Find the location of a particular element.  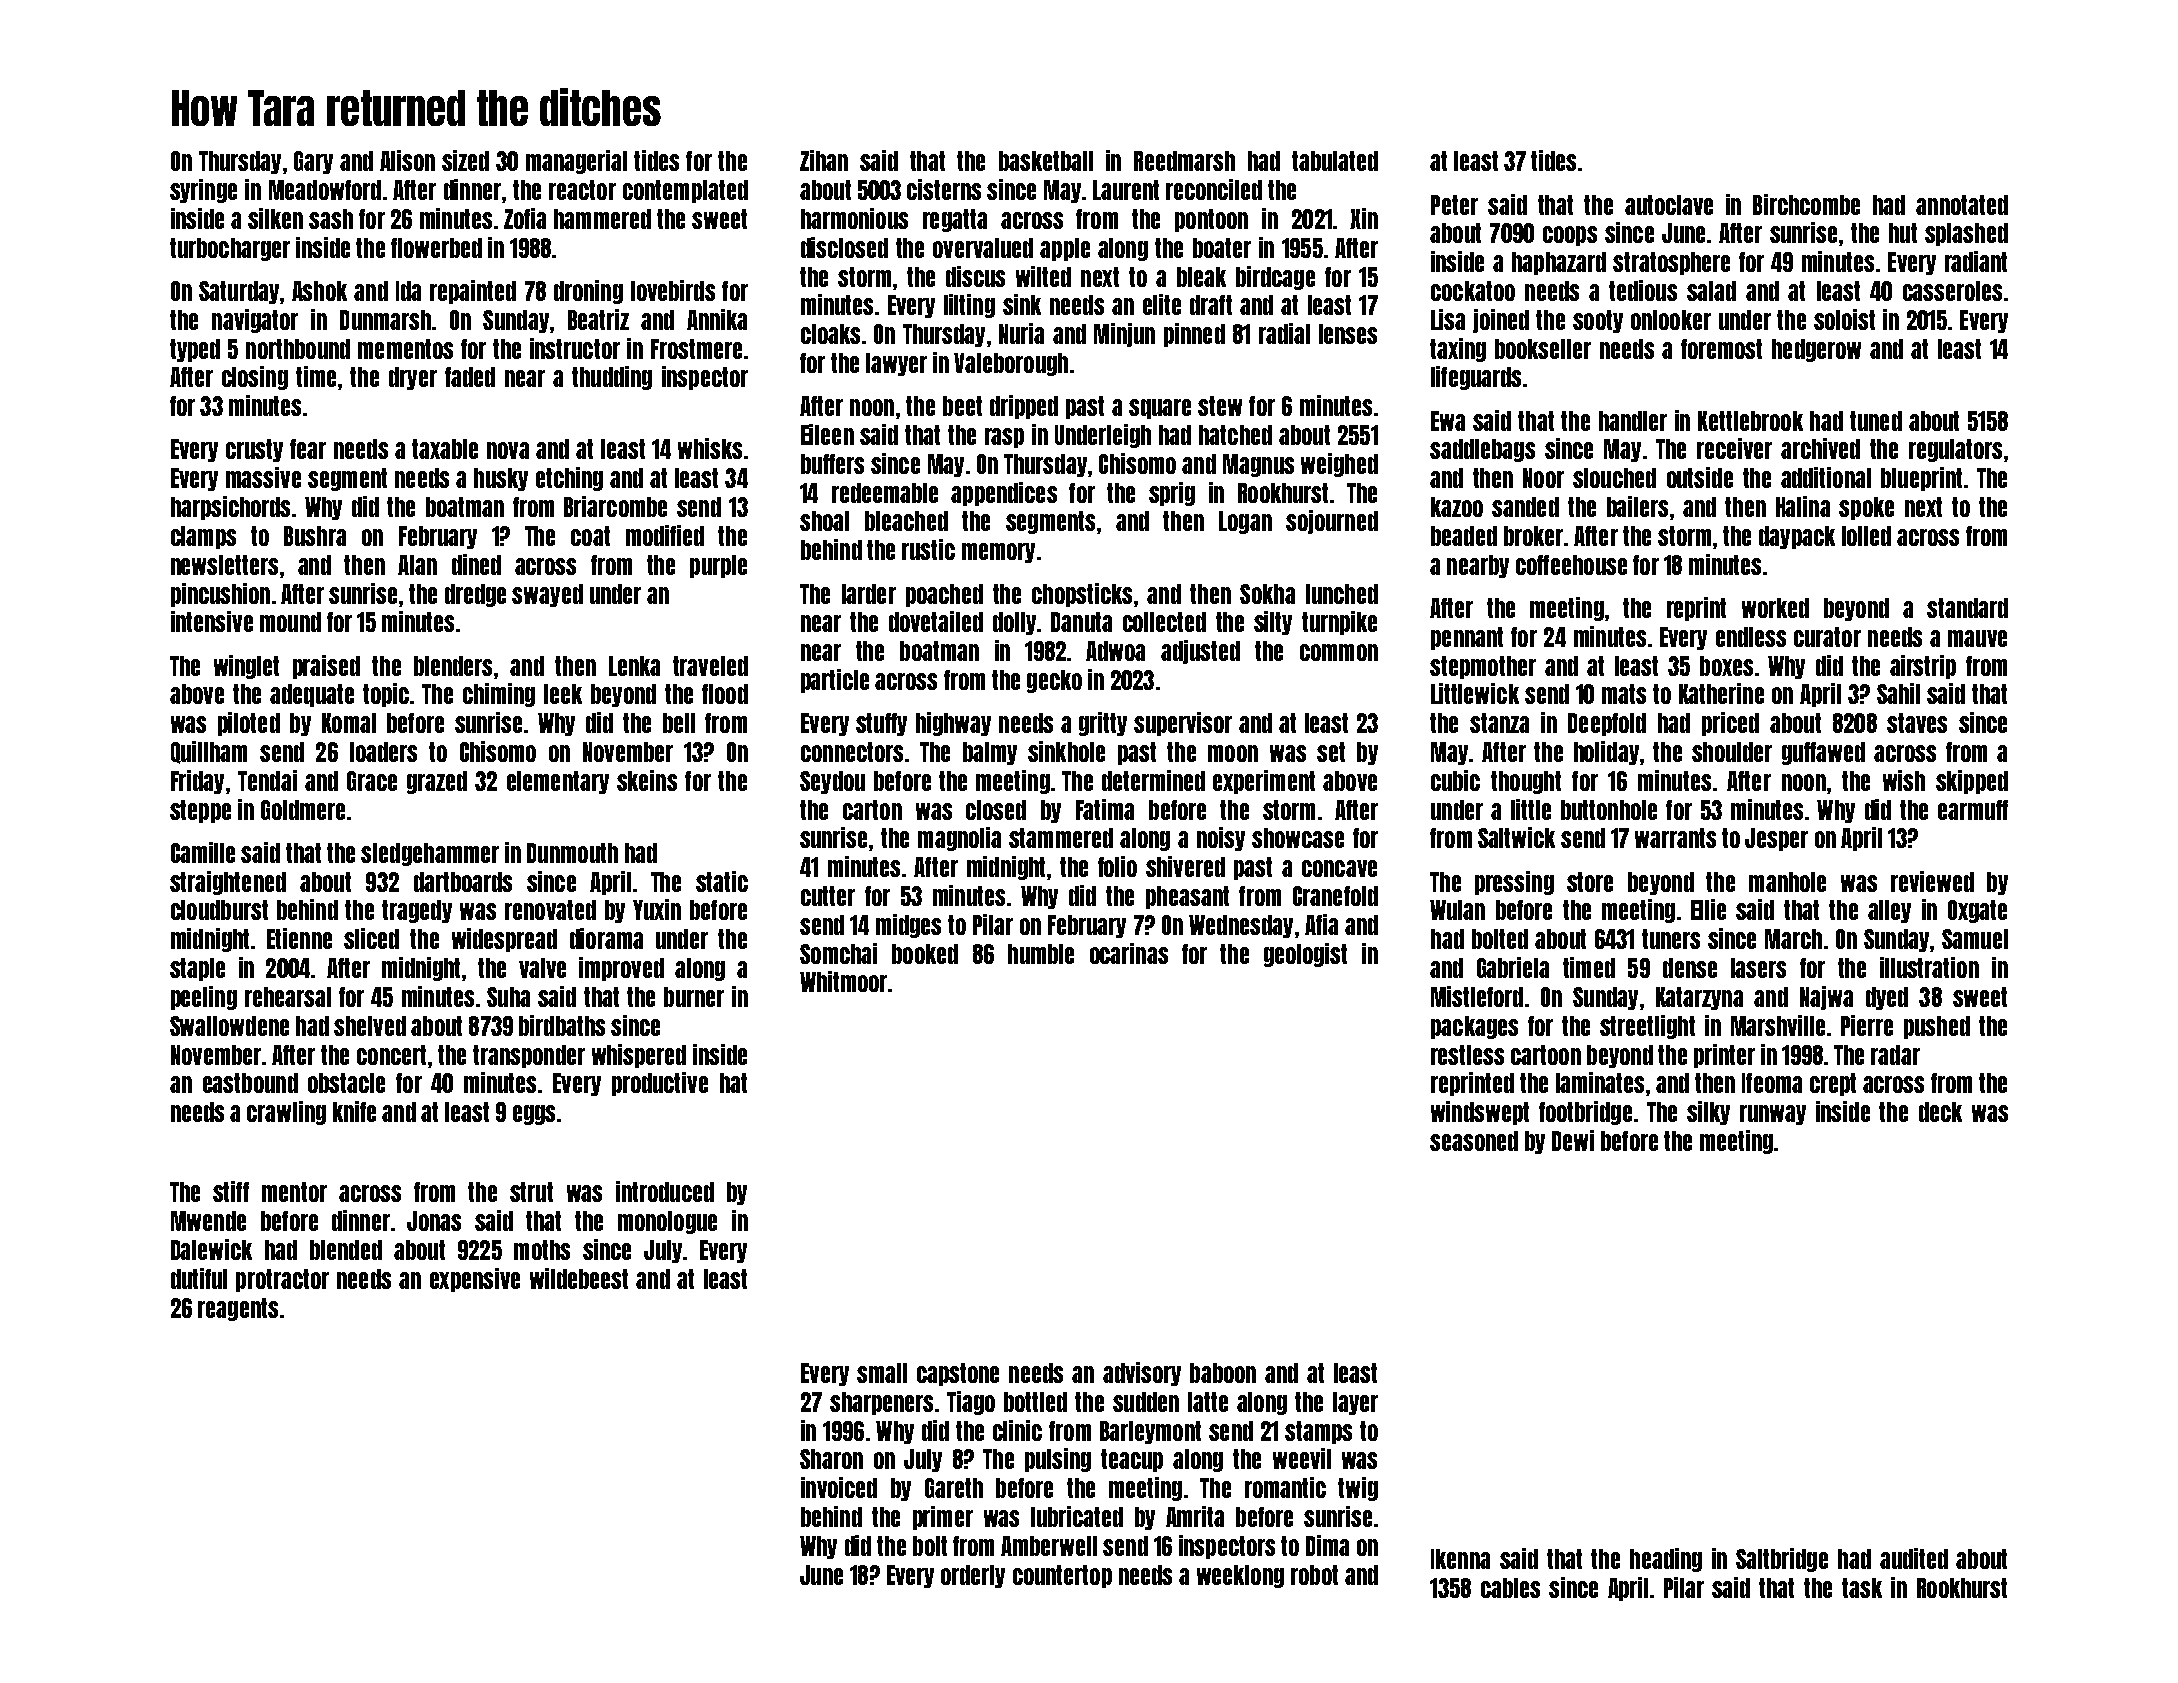

handler is located at coordinates (1633, 421).
